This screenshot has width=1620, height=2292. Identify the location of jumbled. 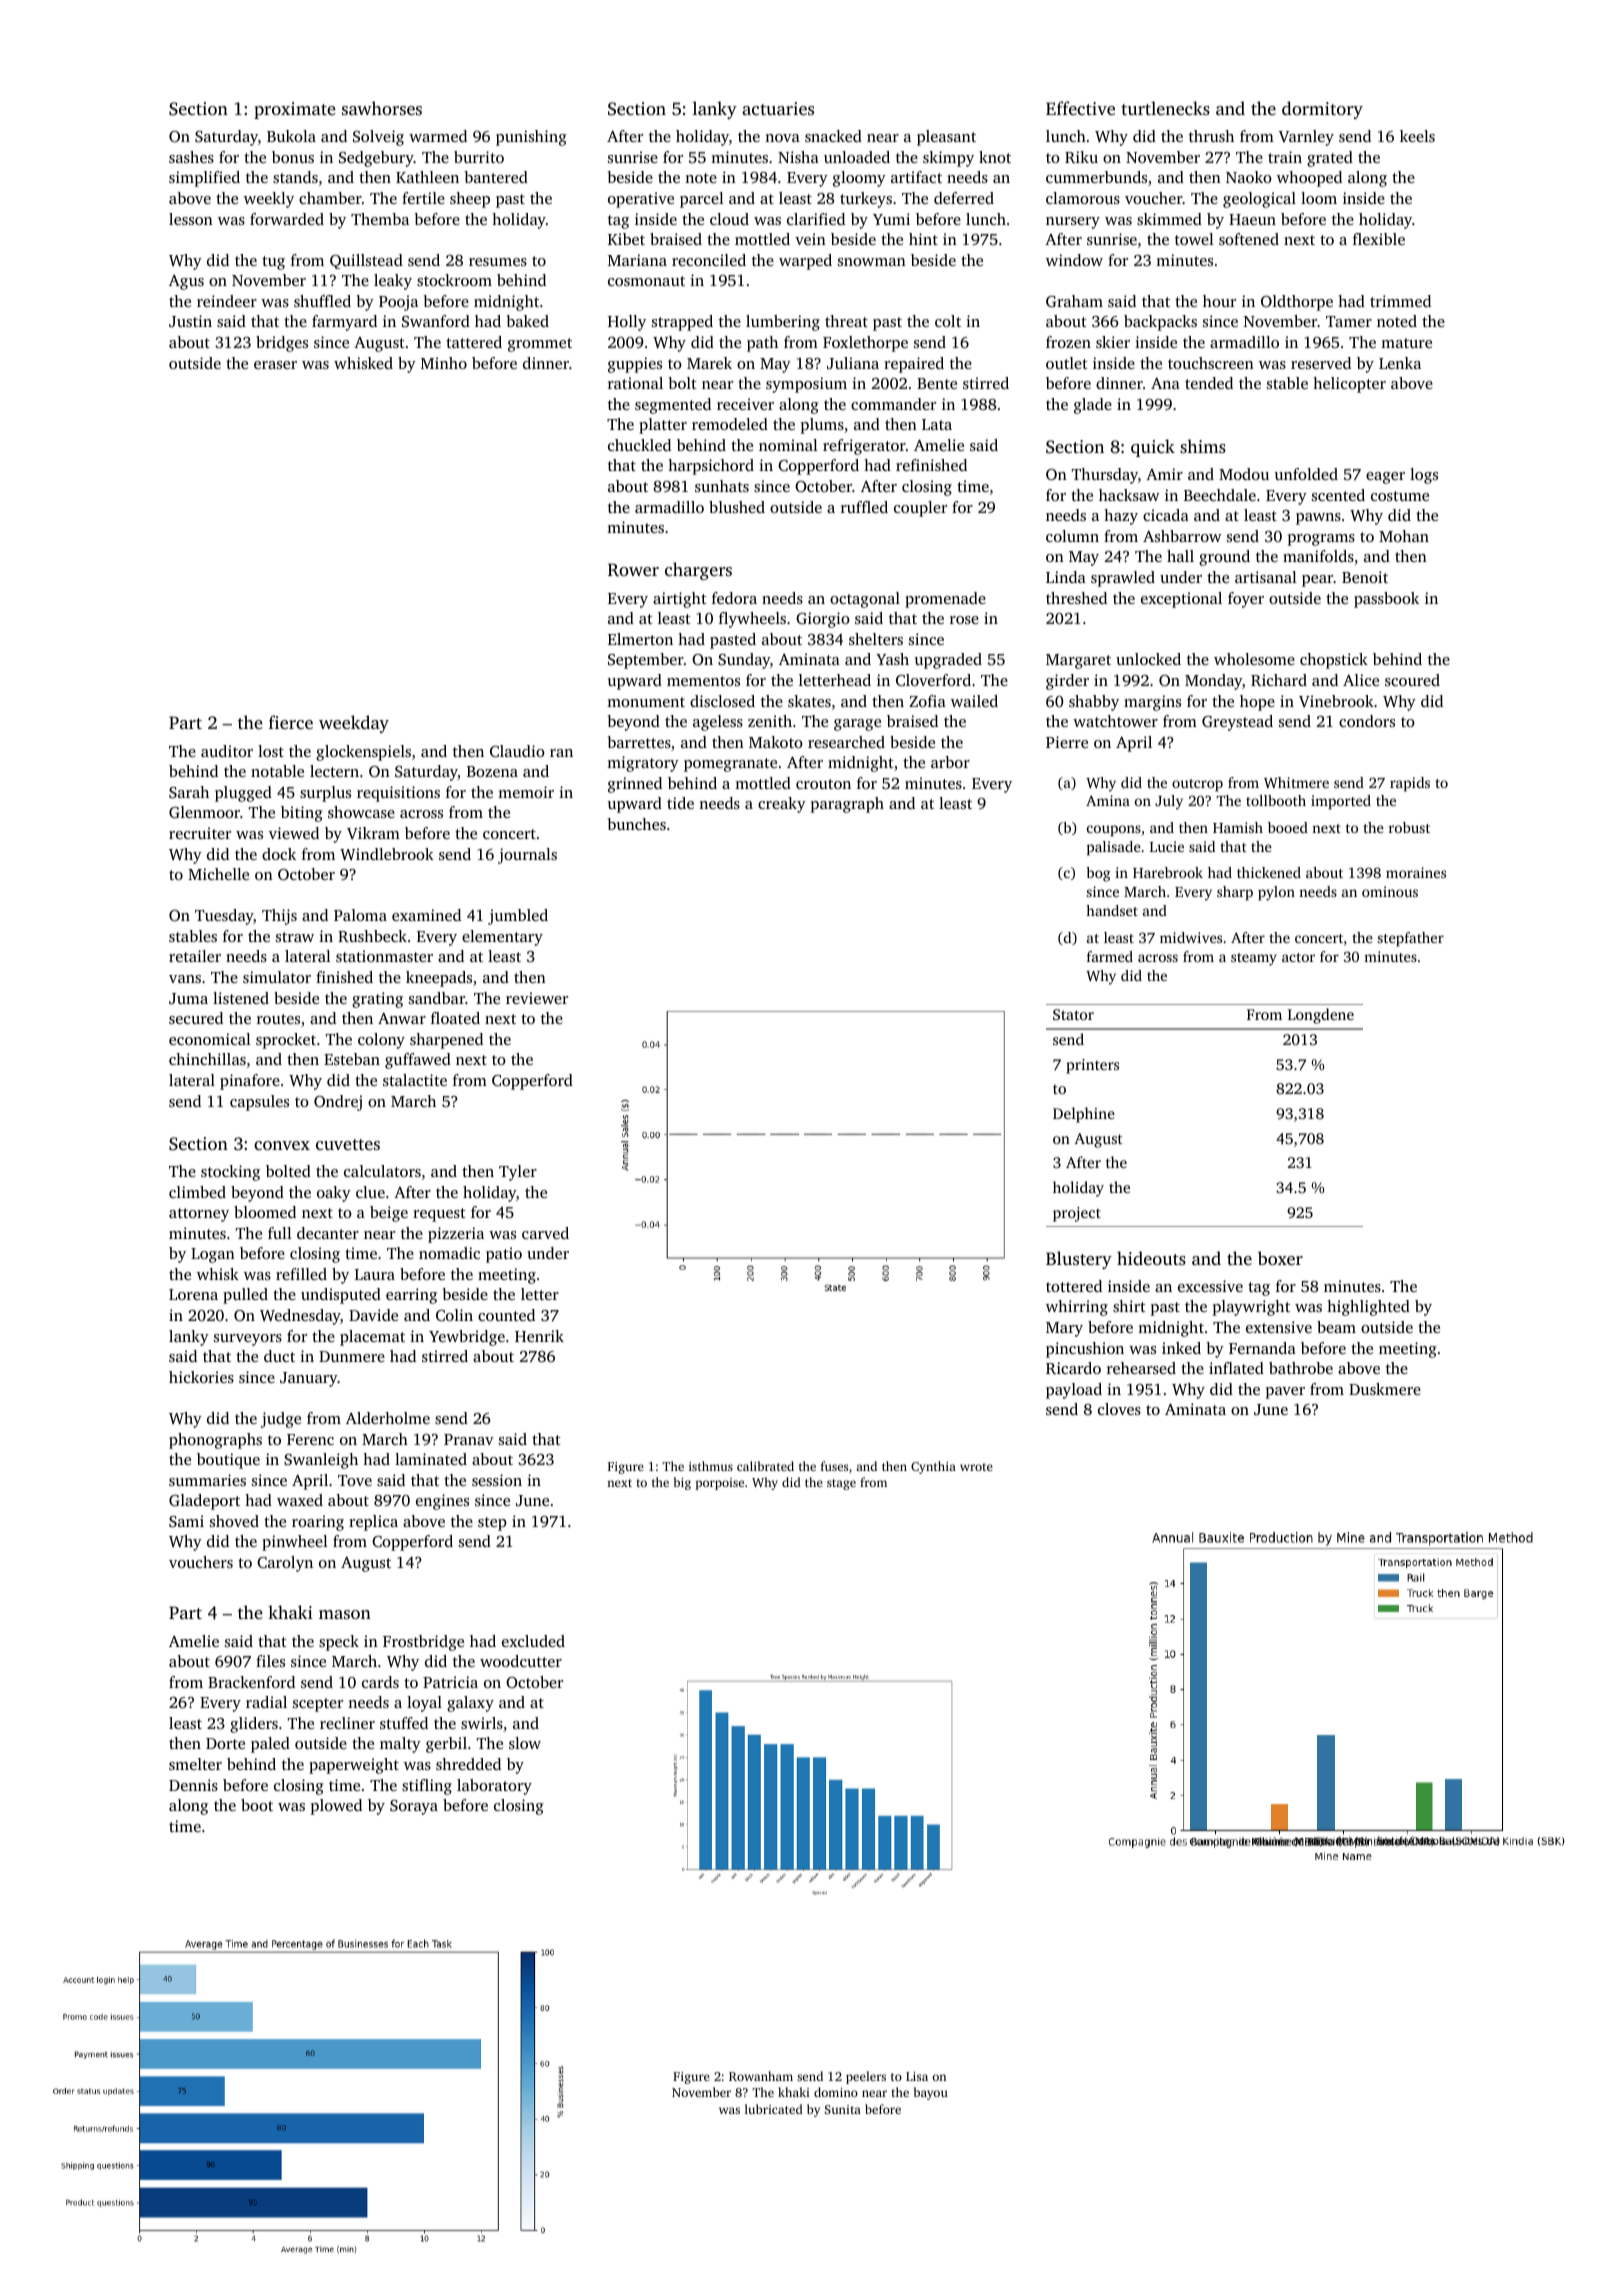
(518, 917).
